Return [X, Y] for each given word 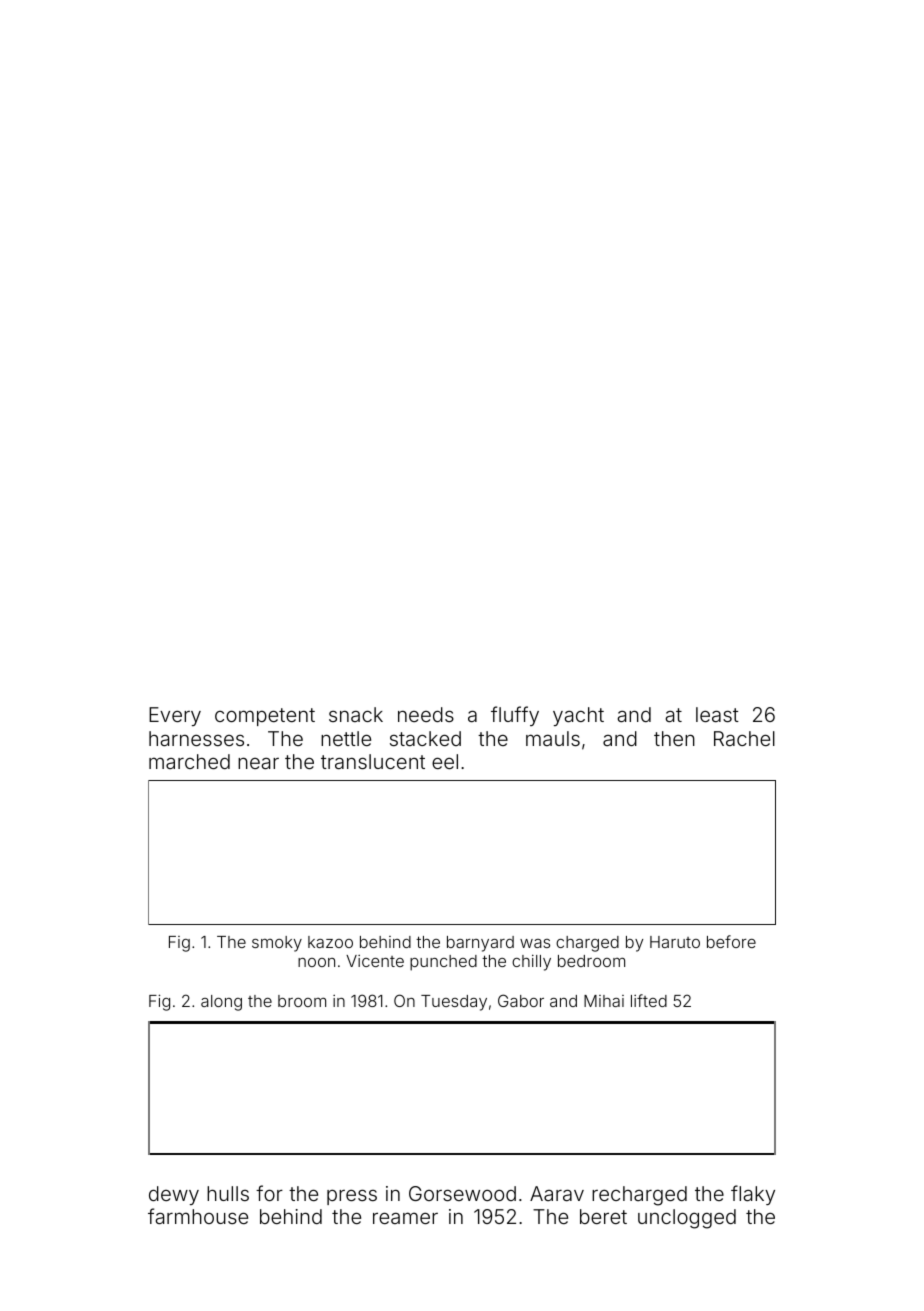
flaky [753, 1195]
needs [426, 714]
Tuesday [454, 1003]
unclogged [687, 1219]
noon [316, 962]
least [717, 714]
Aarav [557, 1193]
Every [175, 716]
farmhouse [198, 1216]
